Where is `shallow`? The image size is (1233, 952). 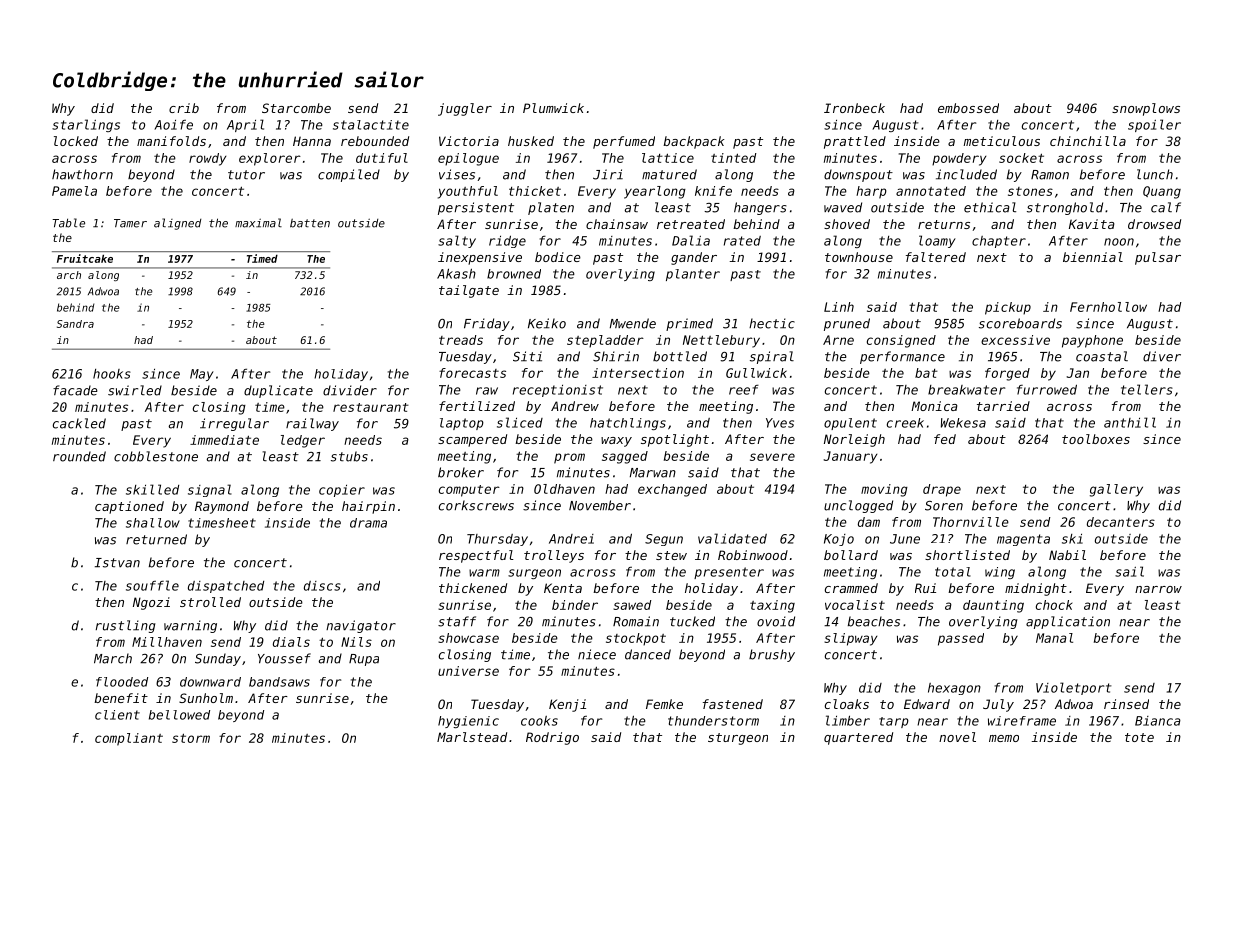
shallow is located at coordinates (153, 523).
